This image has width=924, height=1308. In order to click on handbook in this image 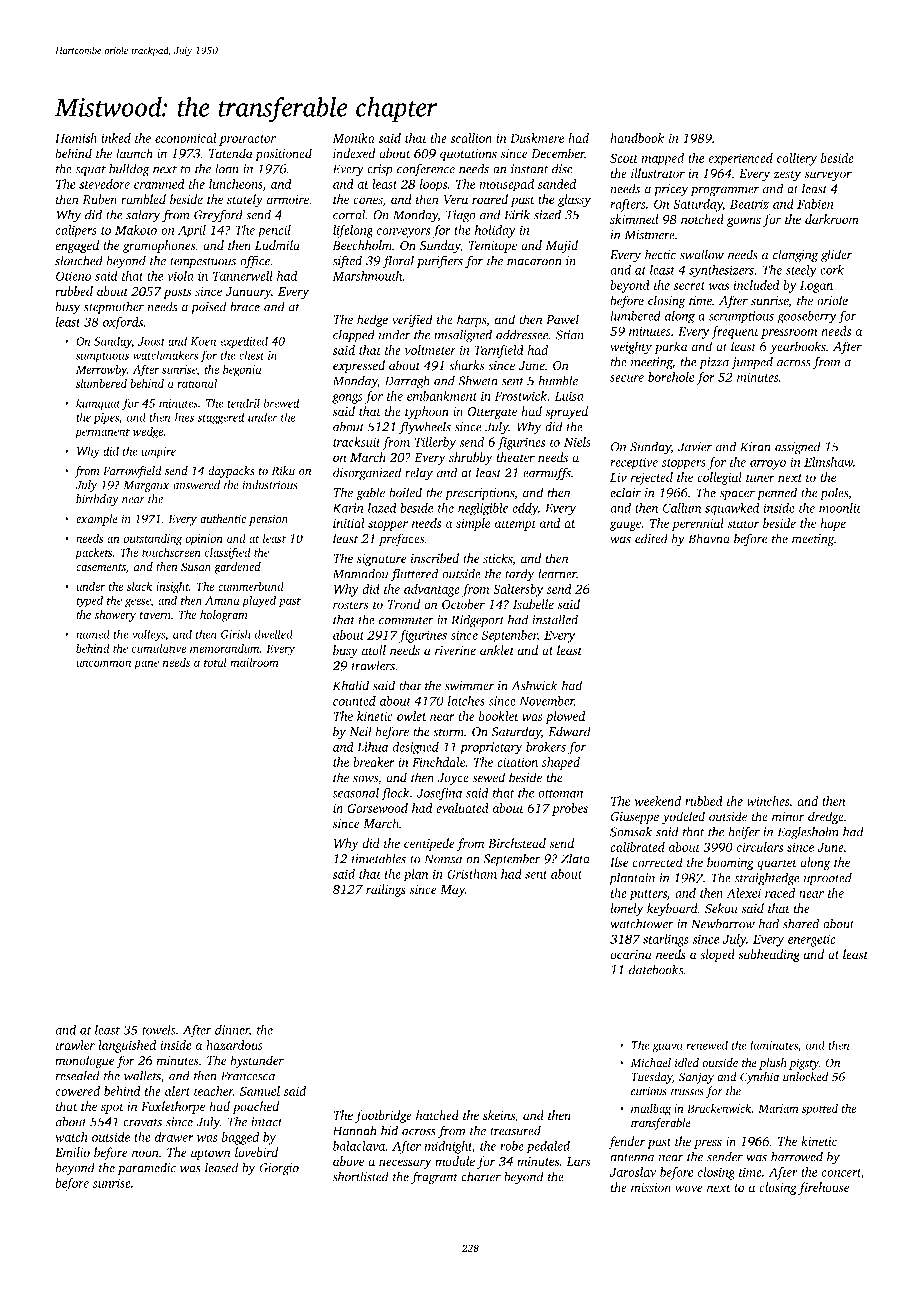, I will do `click(637, 138)`.
